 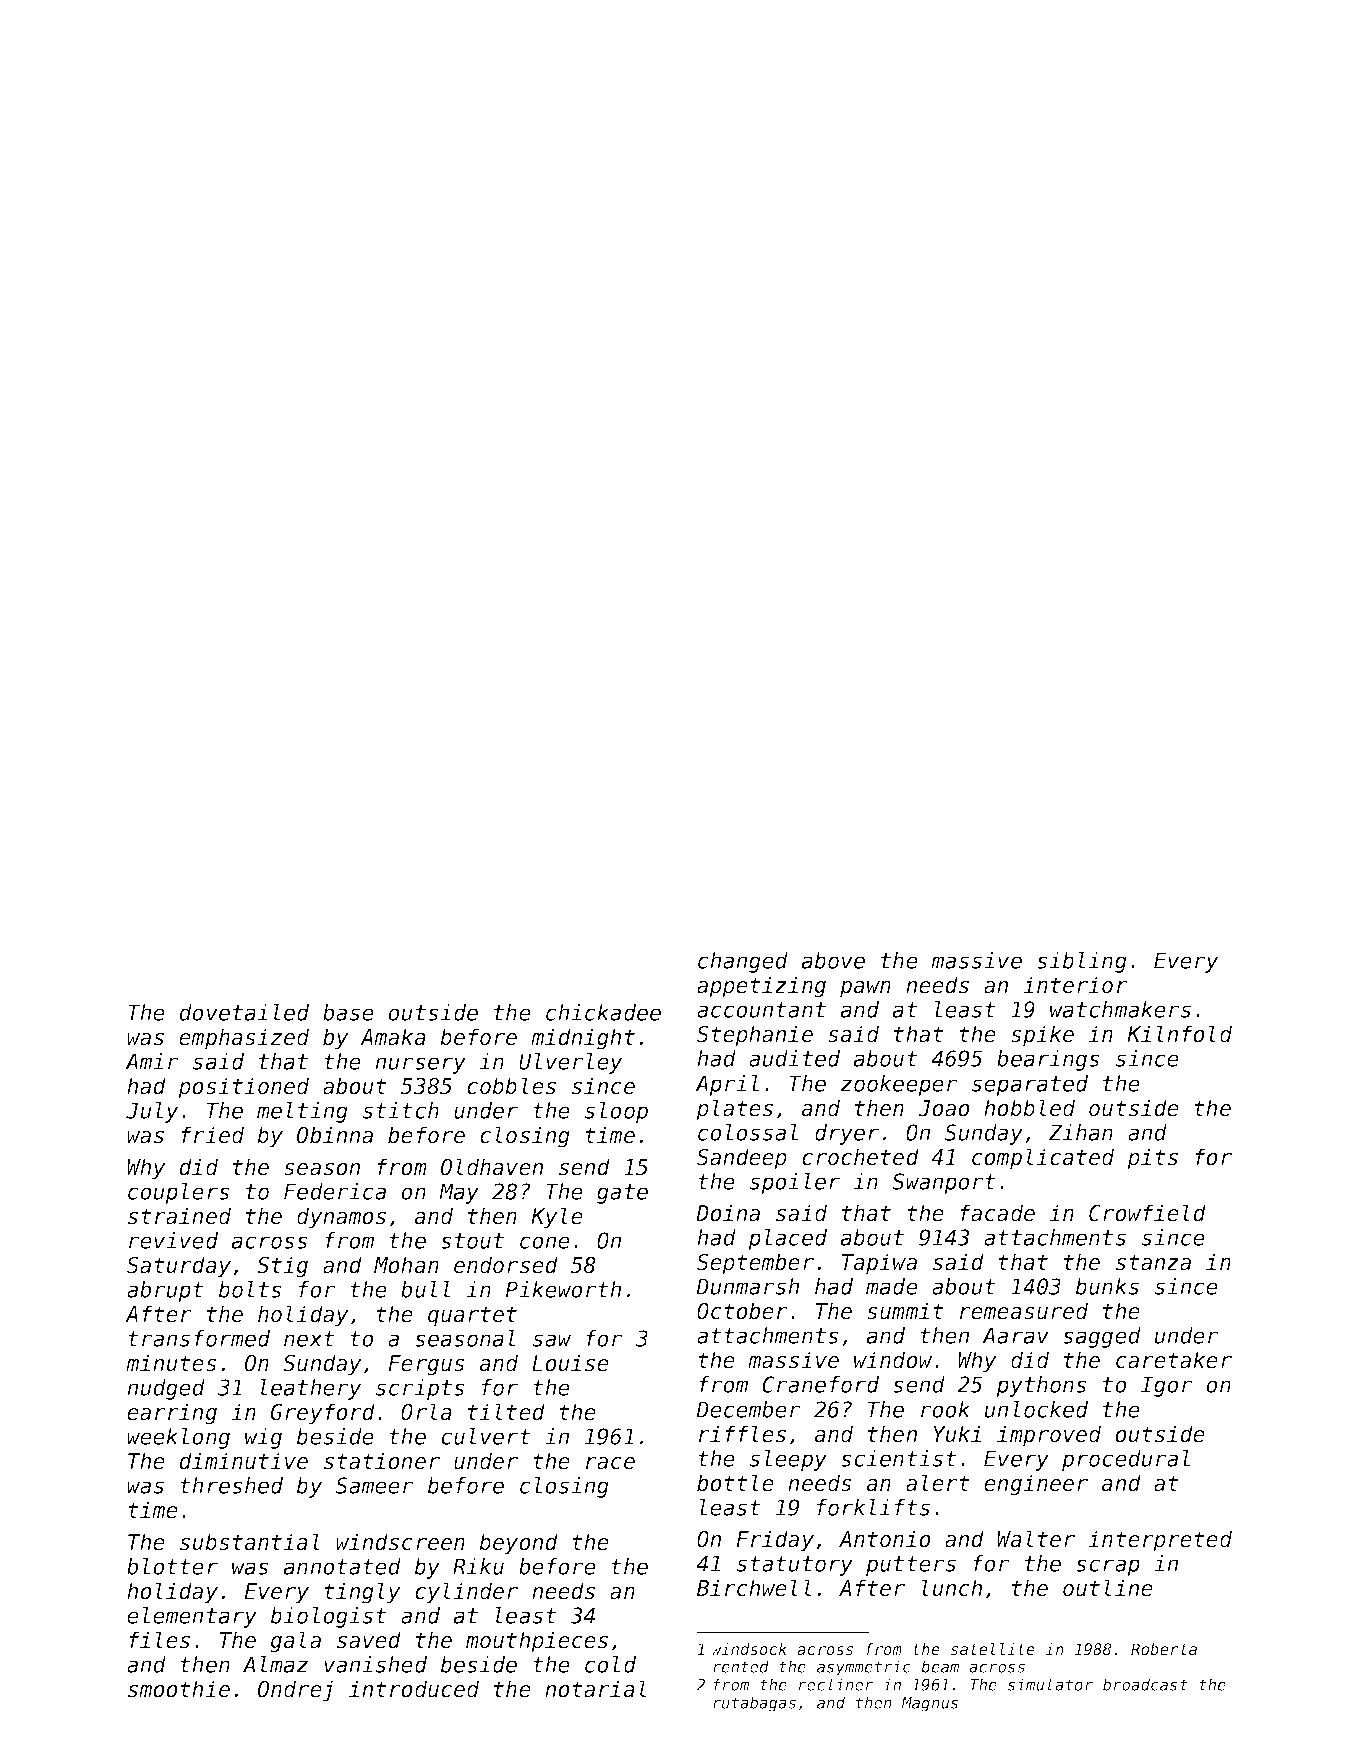 What do you see at coordinates (749, 1649) in the document?
I see `windsock` at bounding box center [749, 1649].
